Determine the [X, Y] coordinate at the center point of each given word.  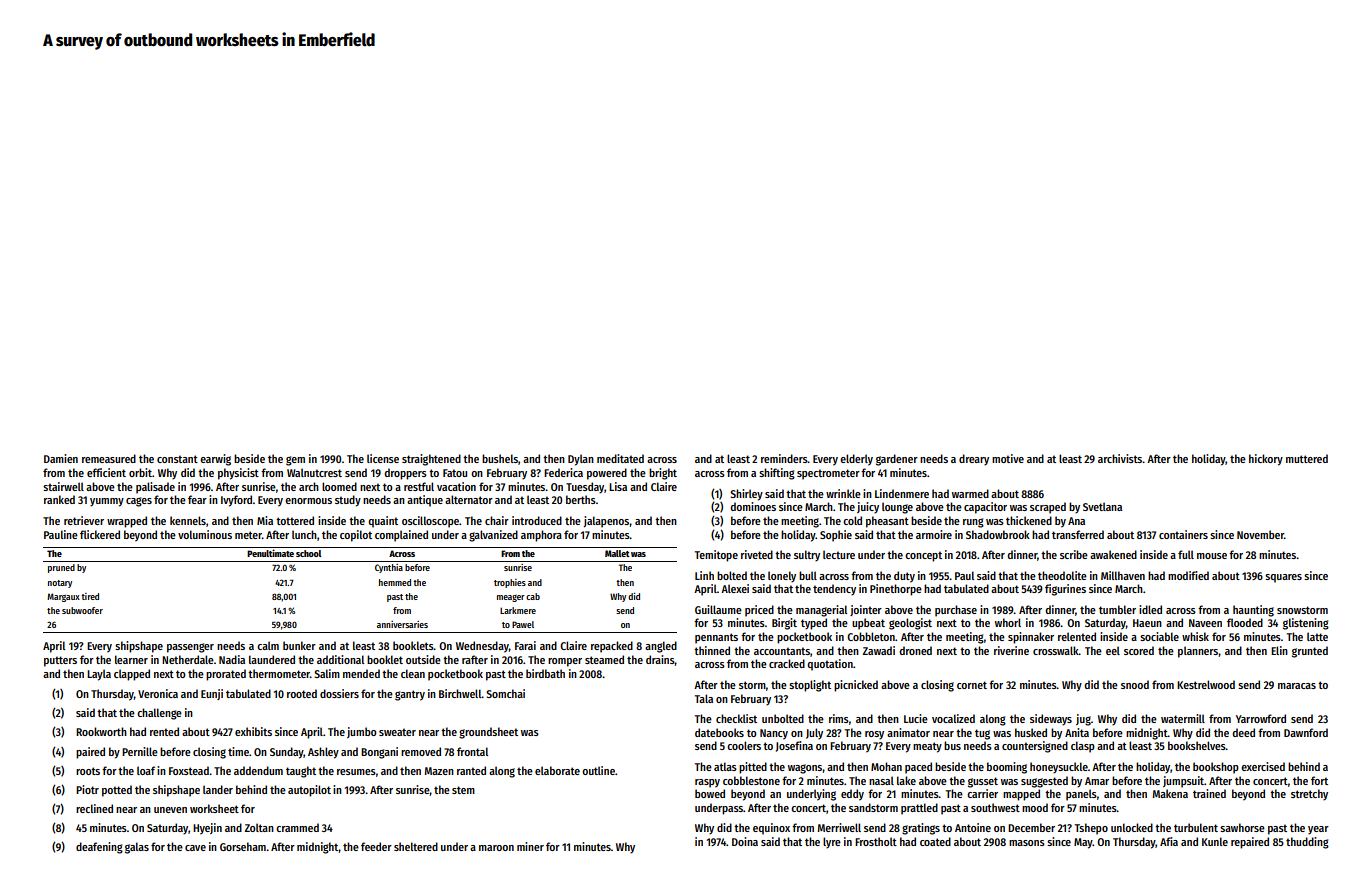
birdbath [545, 673]
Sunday [287, 753]
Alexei [735, 588]
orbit [140, 472]
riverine [1011, 650]
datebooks [719, 732]
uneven [170, 810]
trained [1209, 793]
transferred [1078, 534]
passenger [190, 648]
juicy [868, 508]
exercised [1263, 766]
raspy [707, 783]
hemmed [395, 582]
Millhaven [1123, 575]
